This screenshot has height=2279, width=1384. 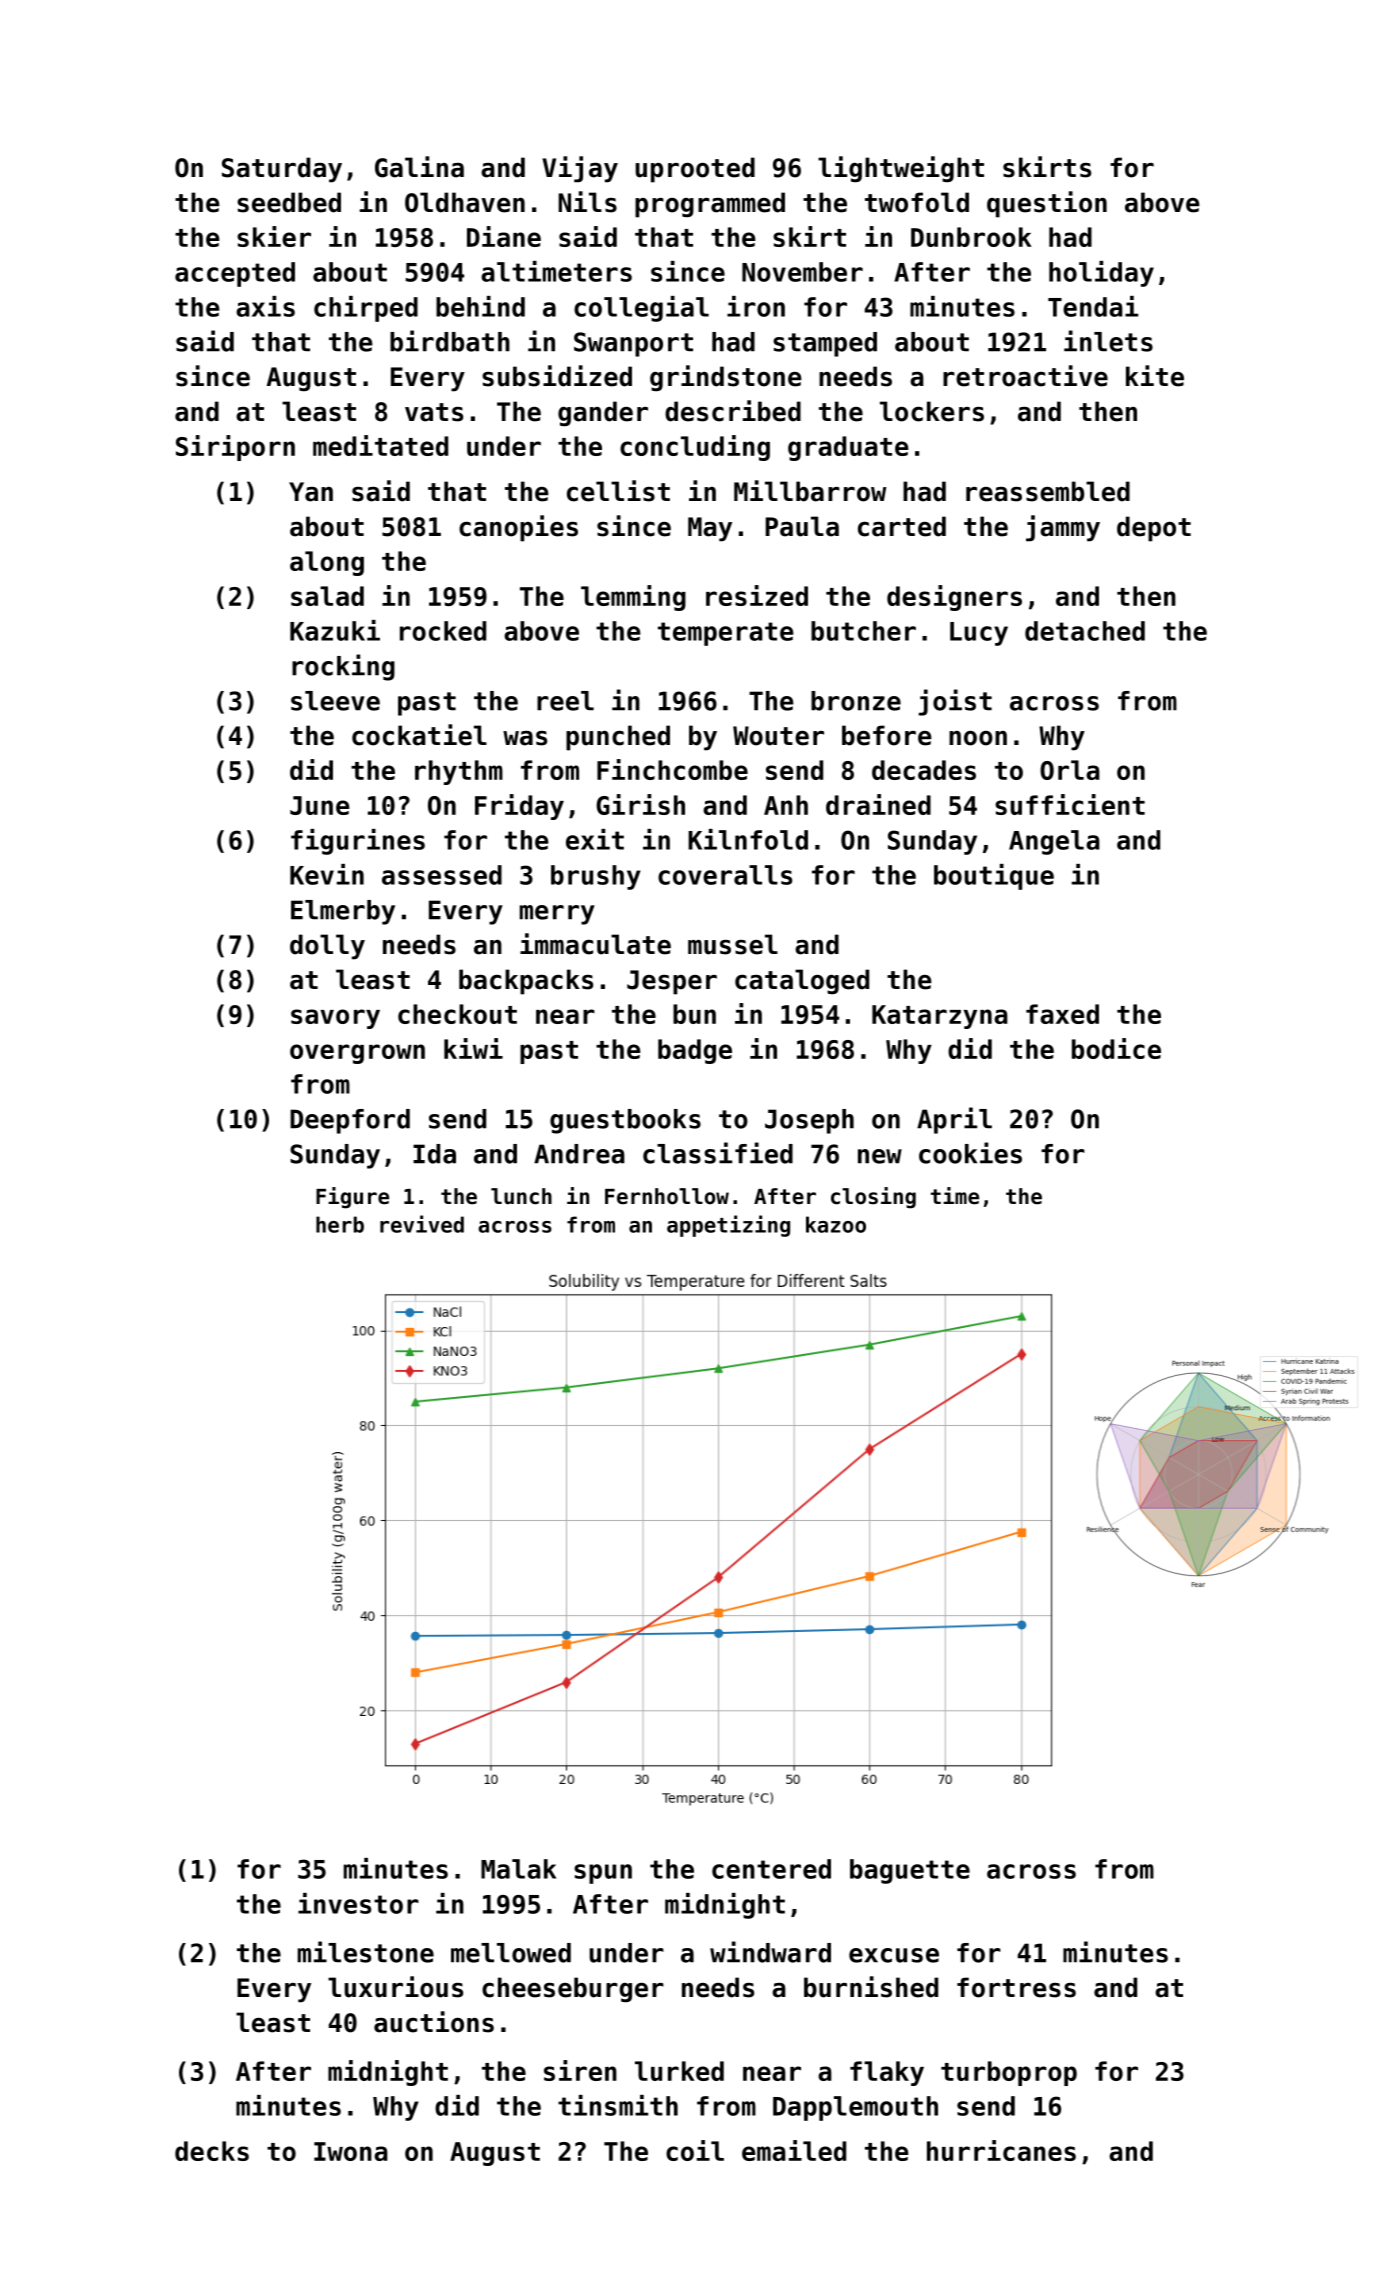 What do you see at coordinates (358, 1903) in the screenshot?
I see `investor` at bounding box center [358, 1903].
